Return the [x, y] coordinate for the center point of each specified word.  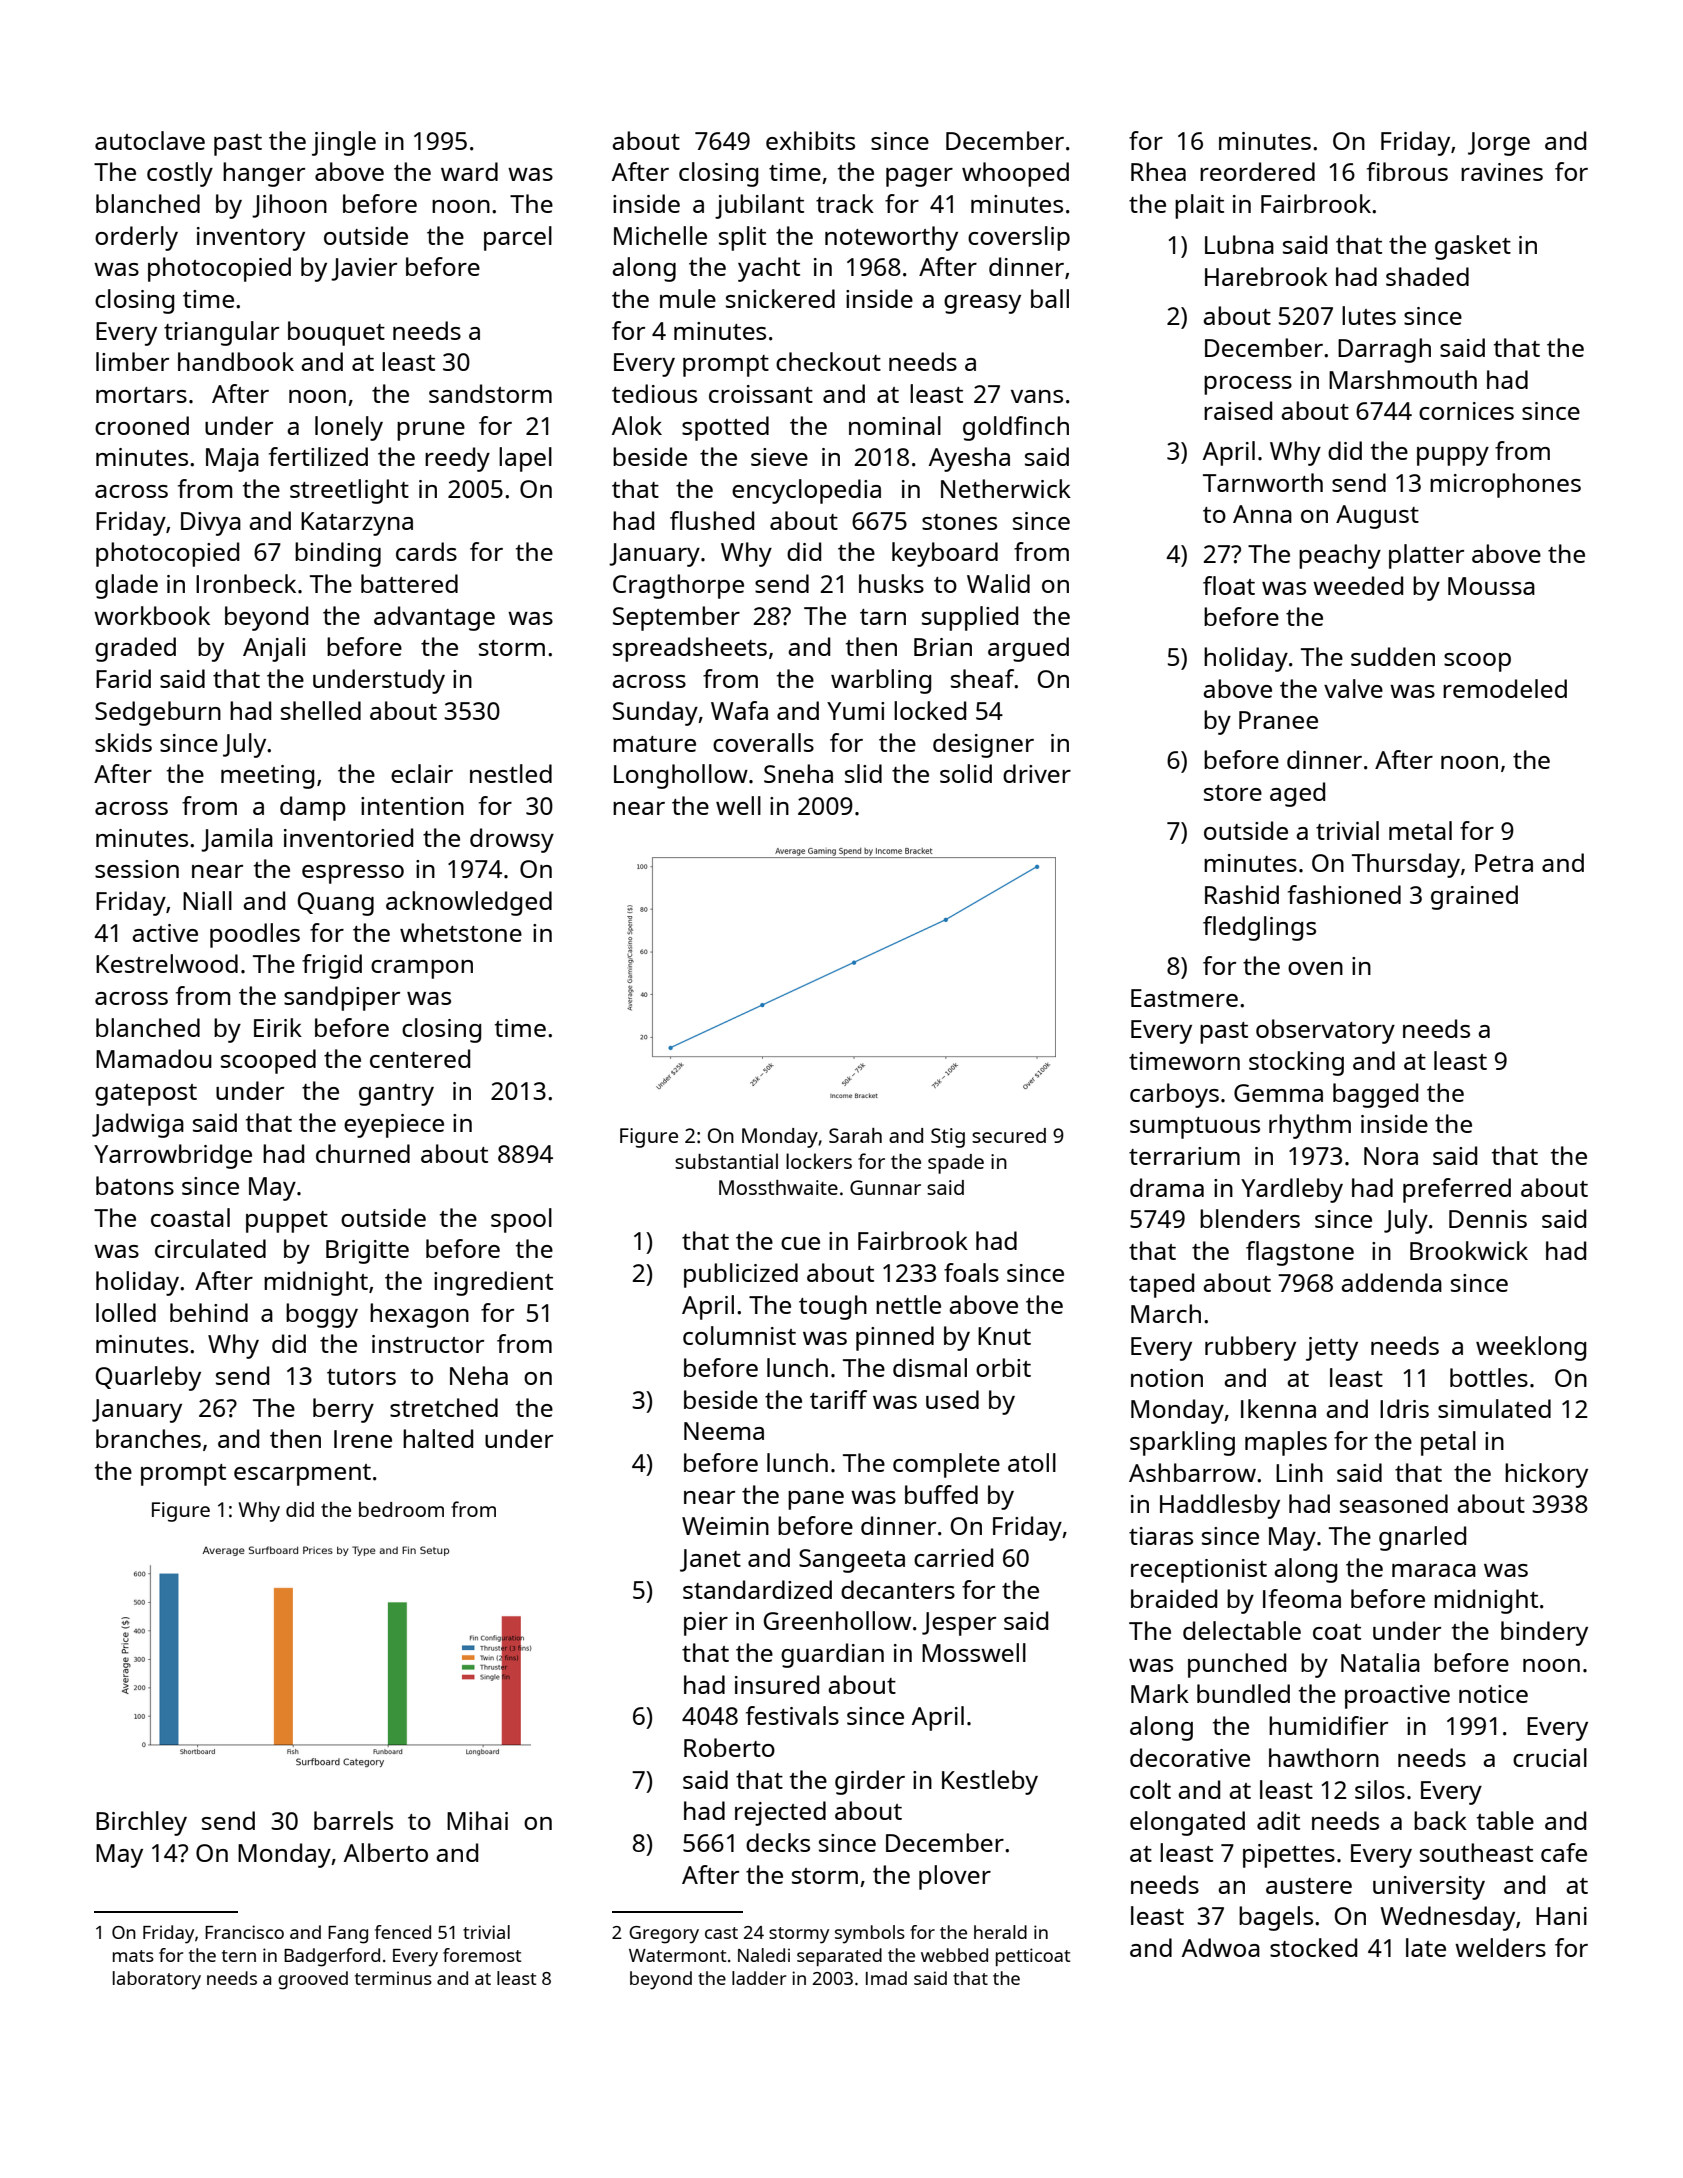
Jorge [1499, 144]
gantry [396, 1095]
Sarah [855, 1135]
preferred [1457, 1190]
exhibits [810, 140]
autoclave [150, 140]
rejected [780, 1813]
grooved [313, 1980]
